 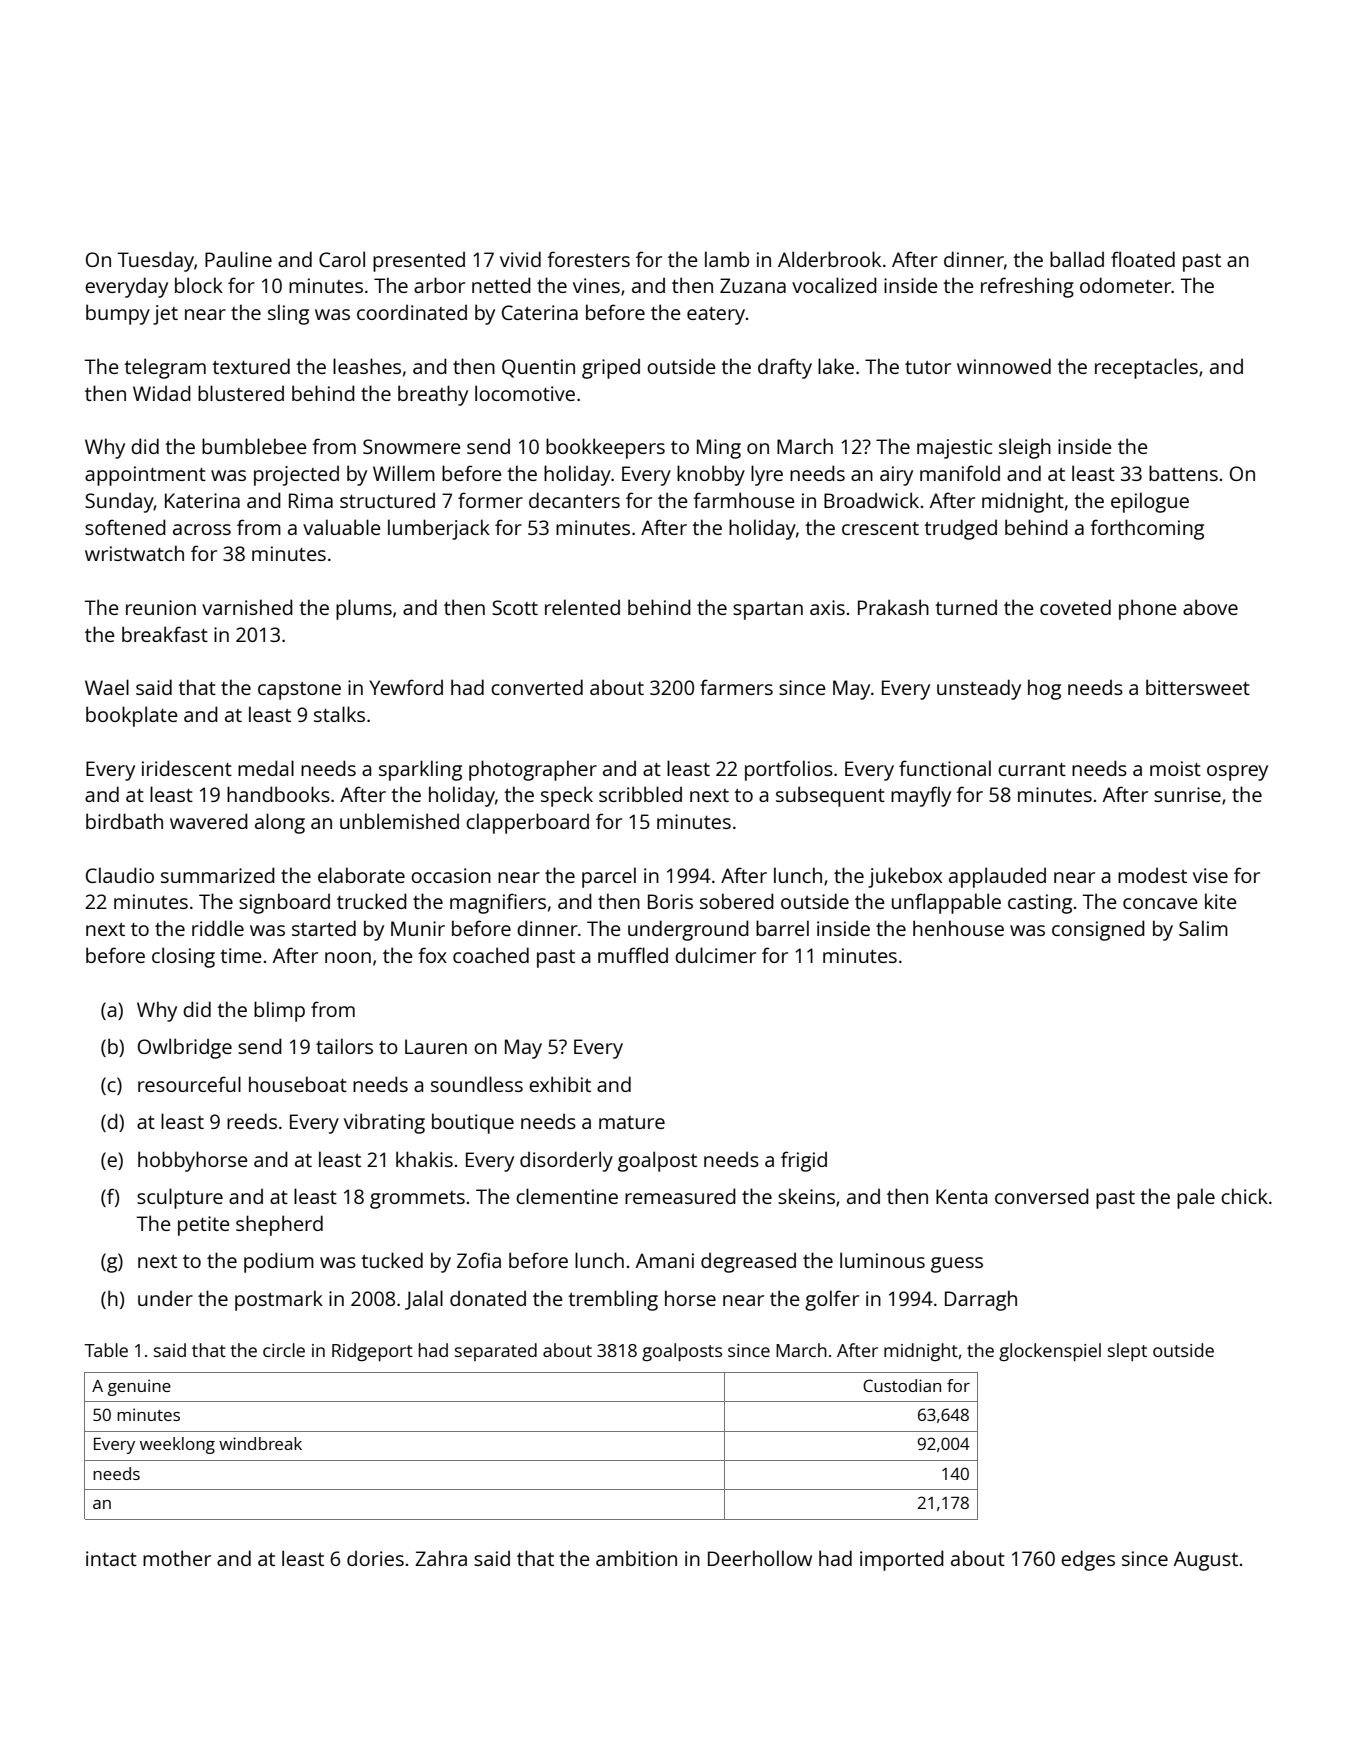 What do you see at coordinates (834, 285) in the page?
I see `vocalized` at bounding box center [834, 285].
